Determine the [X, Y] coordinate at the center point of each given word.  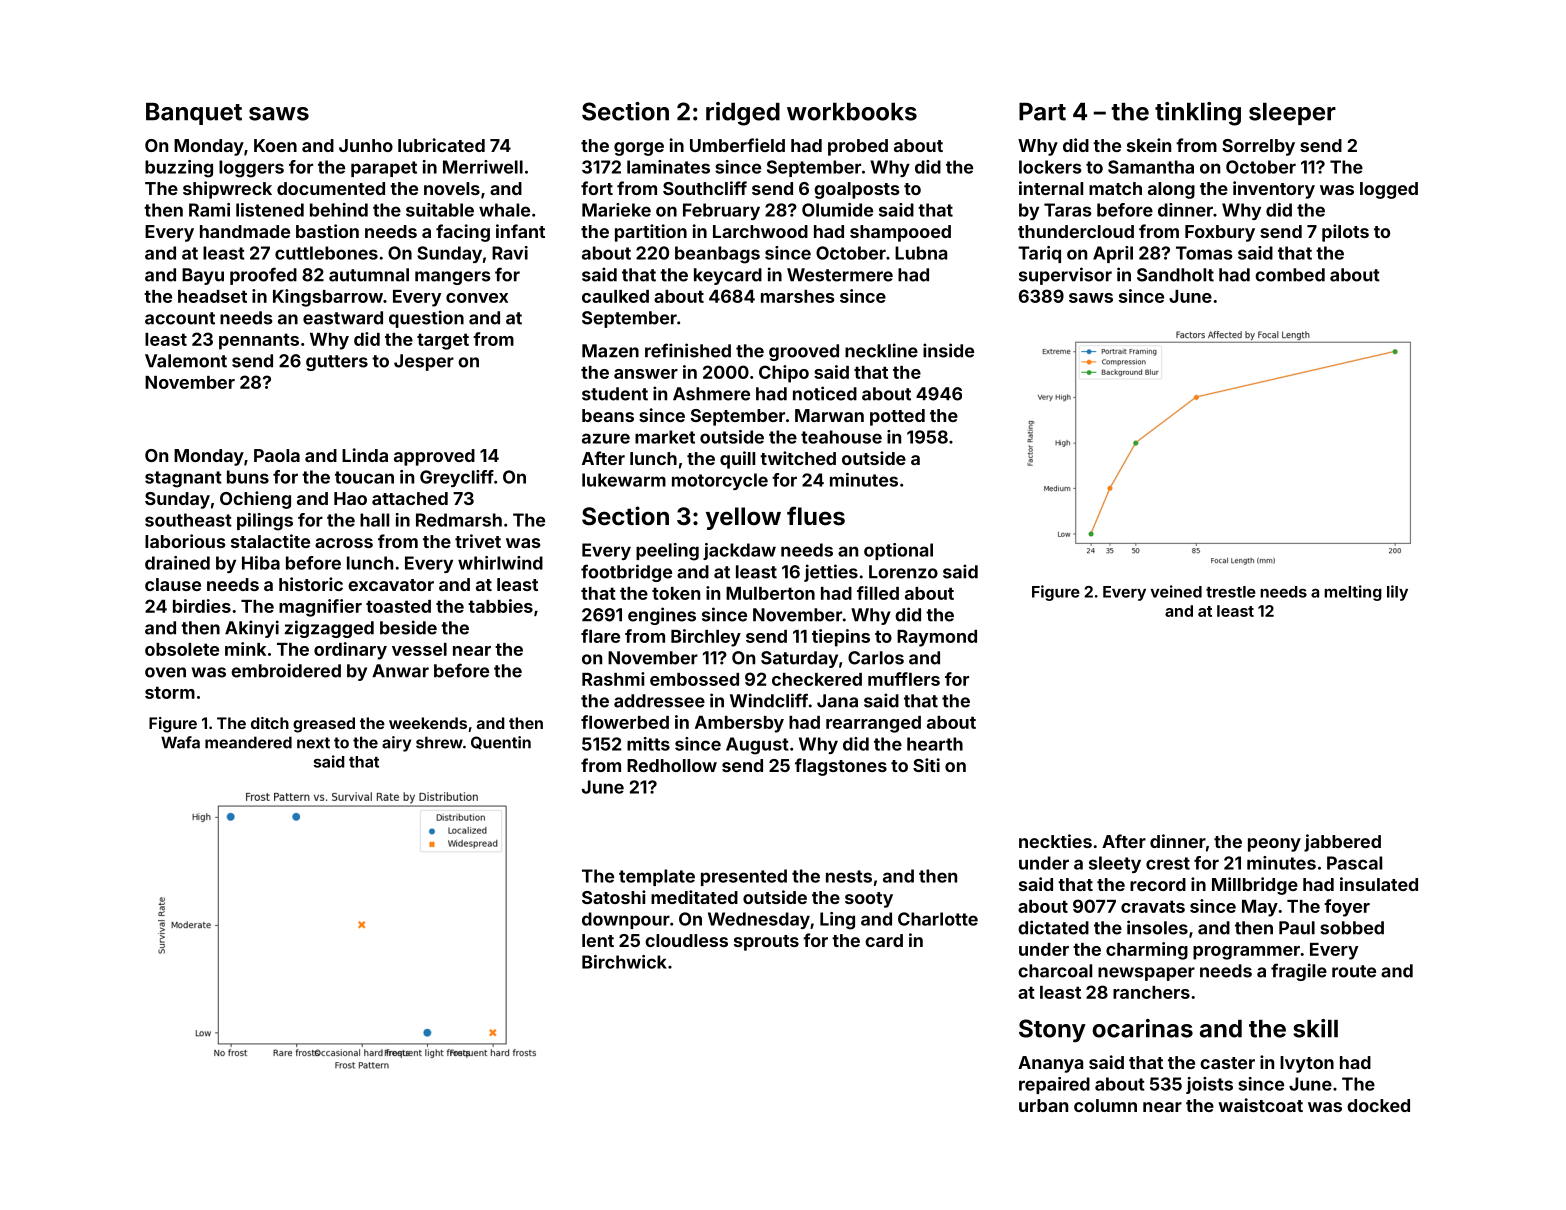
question [426, 319]
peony [1274, 845]
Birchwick [624, 962]
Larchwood [760, 231]
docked [1378, 1105]
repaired [1054, 1085]
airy [396, 744]
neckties [1055, 841]
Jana [837, 701]
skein [1149, 145]
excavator [391, 585]
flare [600, 636]
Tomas [1204, 253]
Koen [275, 145]
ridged [743, 114]
